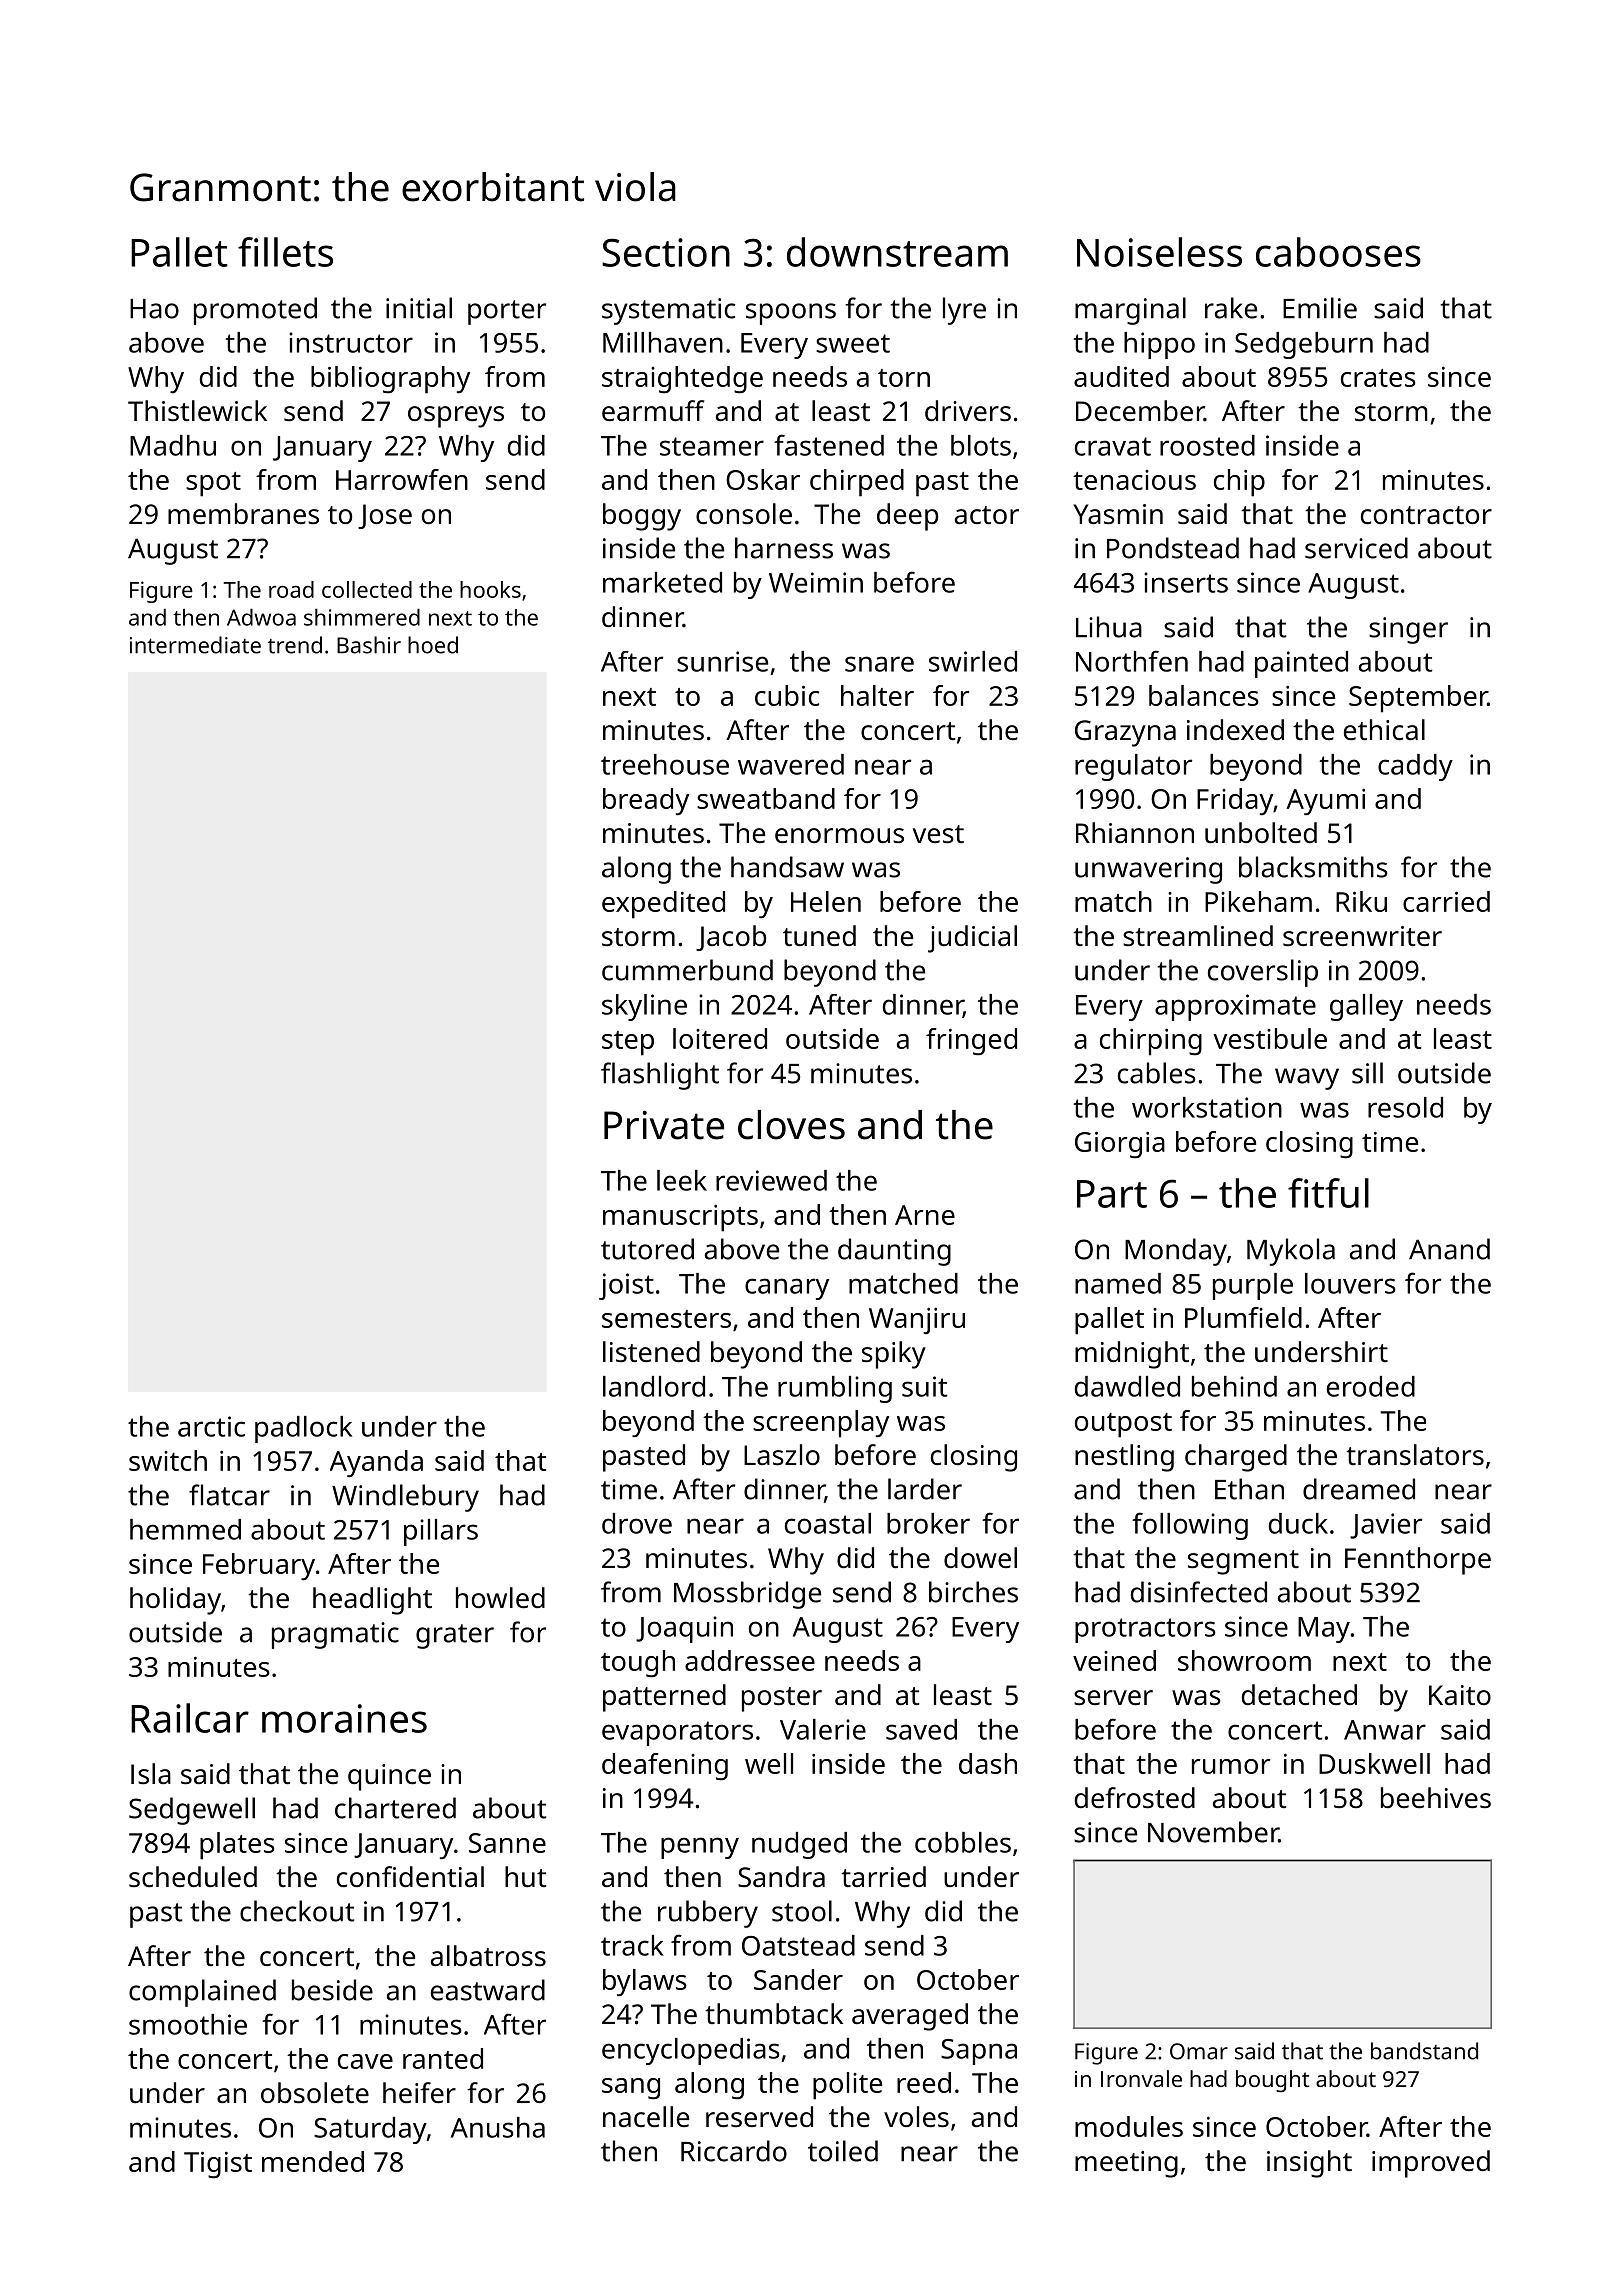 The height and width of the screenshot is (2292, 1620). I want to click on fillets, so click(285, 252).
